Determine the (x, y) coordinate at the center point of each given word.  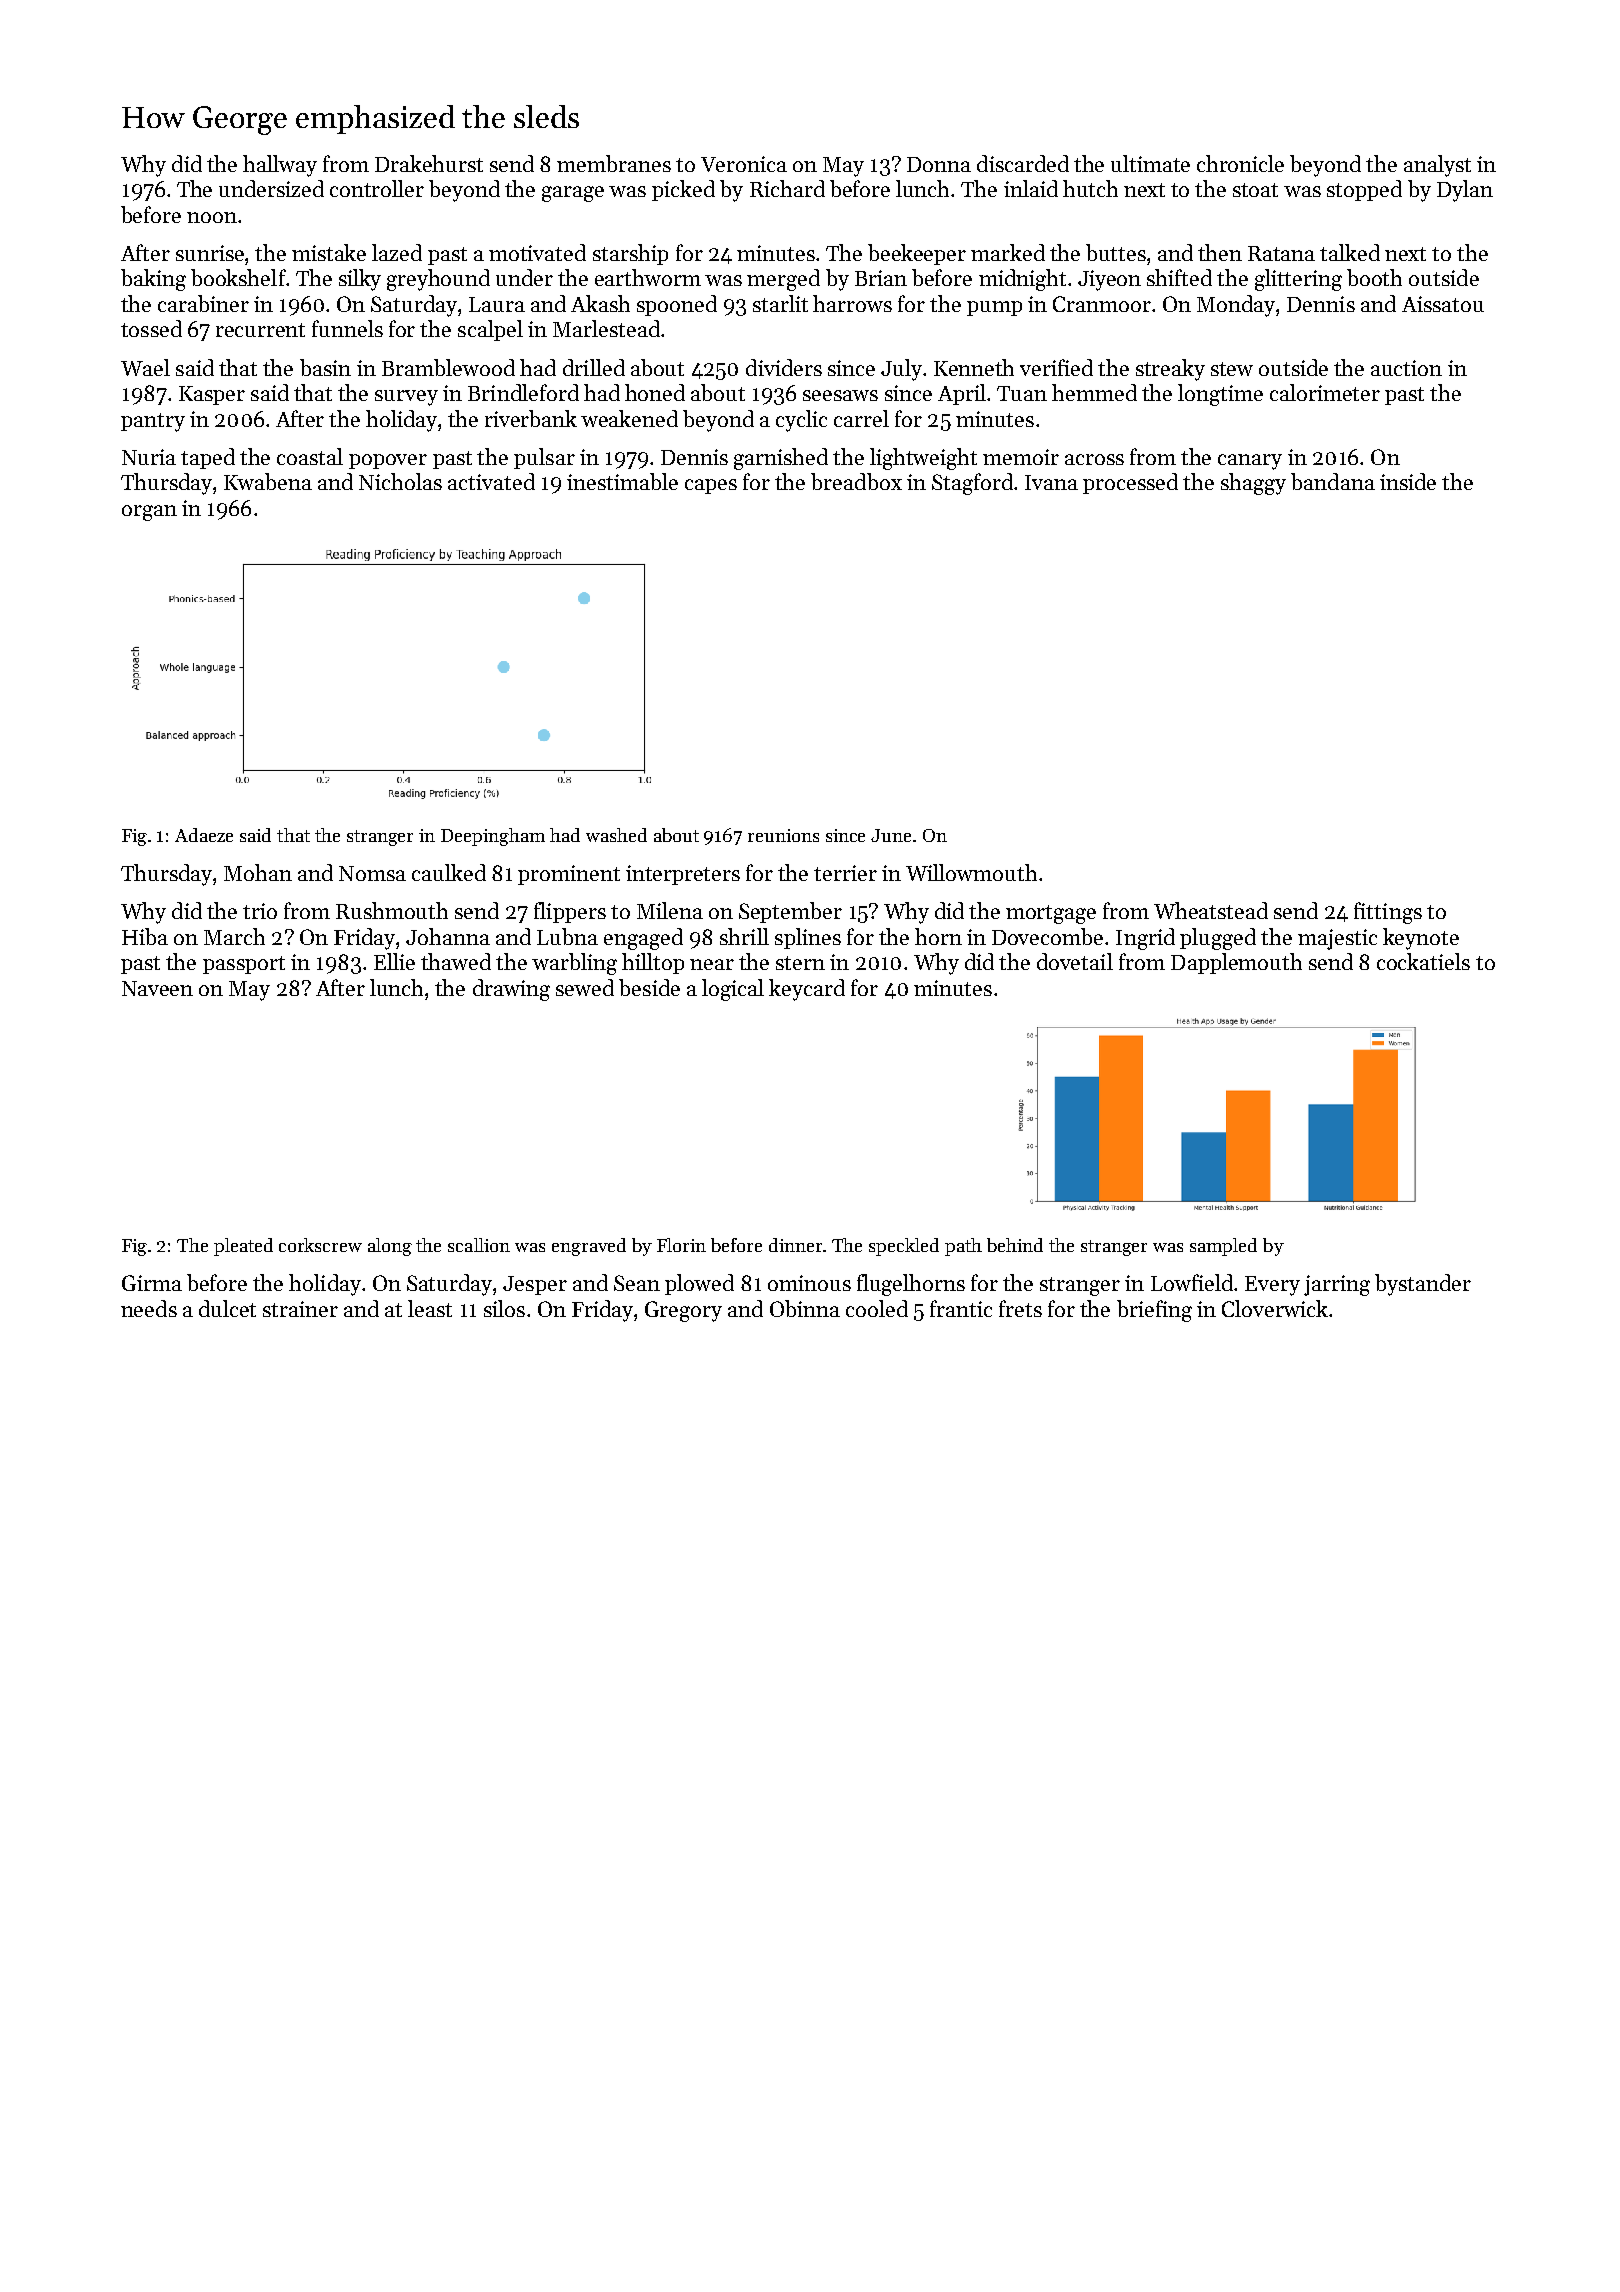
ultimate (1150, 163)
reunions (783, 835)
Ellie (394, 961)
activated (491, 481)
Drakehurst (429, 163)
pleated (243, 1247)
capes (711, 486)
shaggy (1253, 484)
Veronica (744, 164)
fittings (1388, 913)
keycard (807, 990)
